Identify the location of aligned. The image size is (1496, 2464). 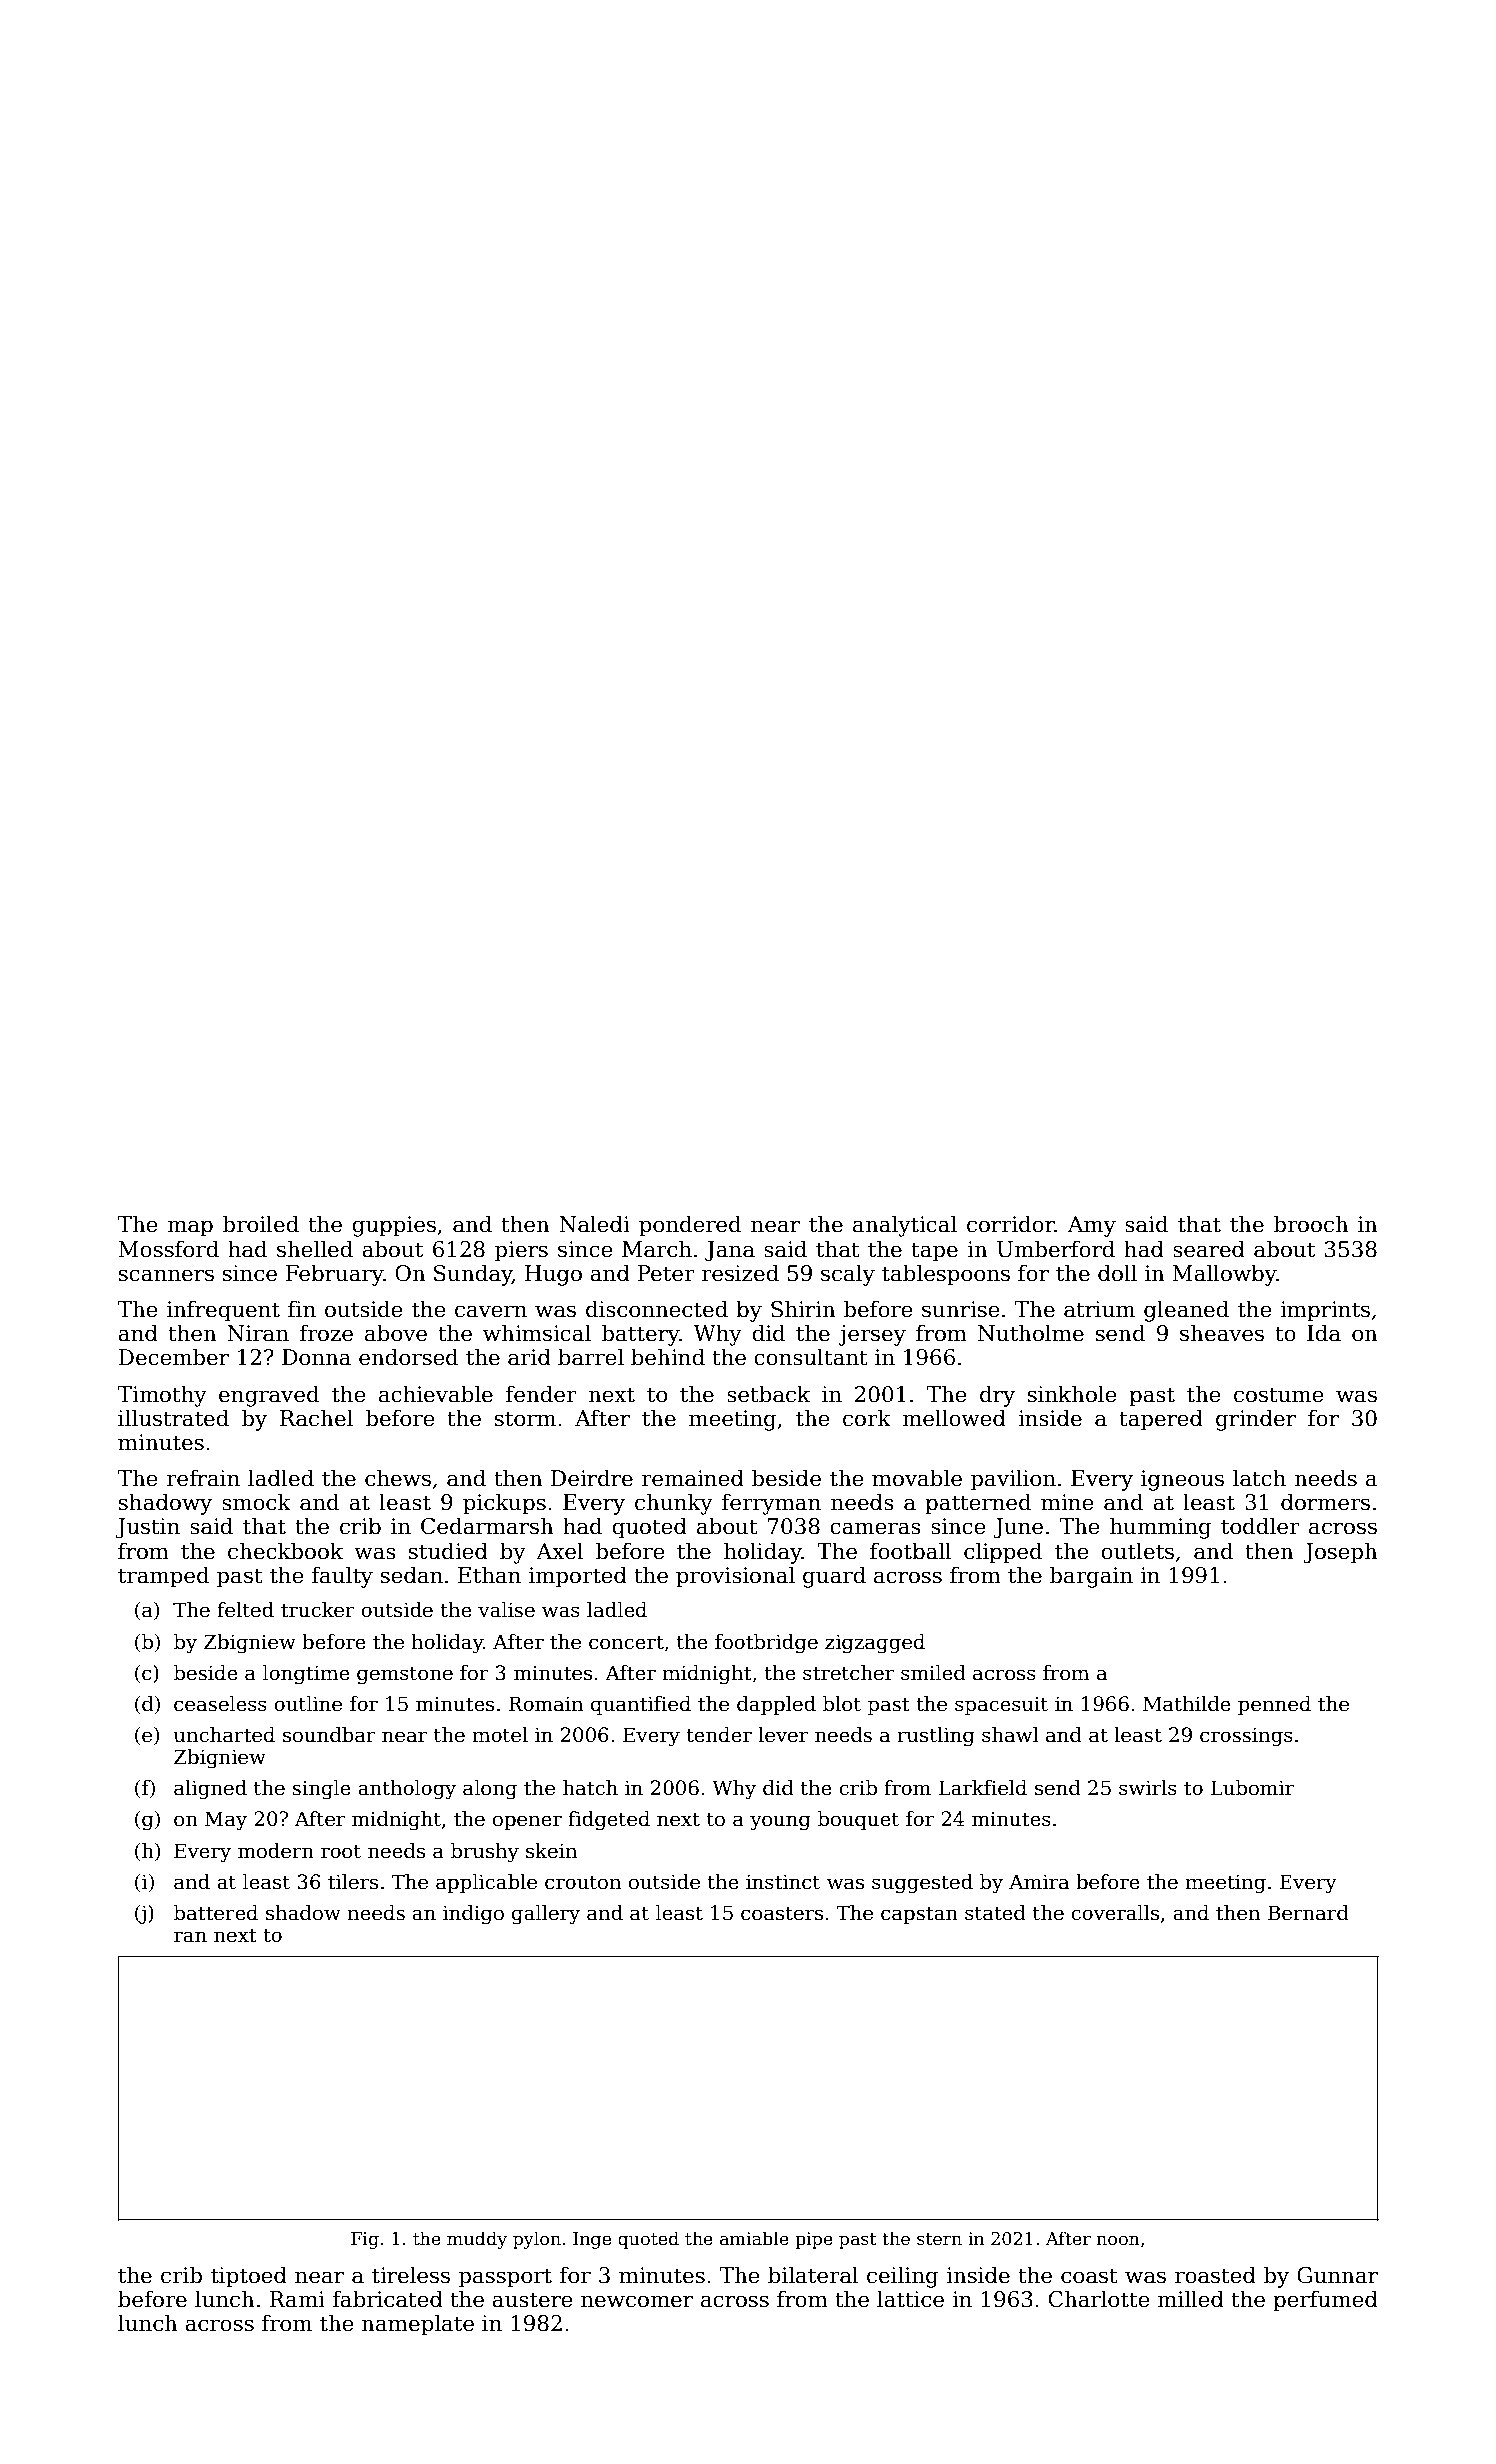
(210, 1790).
